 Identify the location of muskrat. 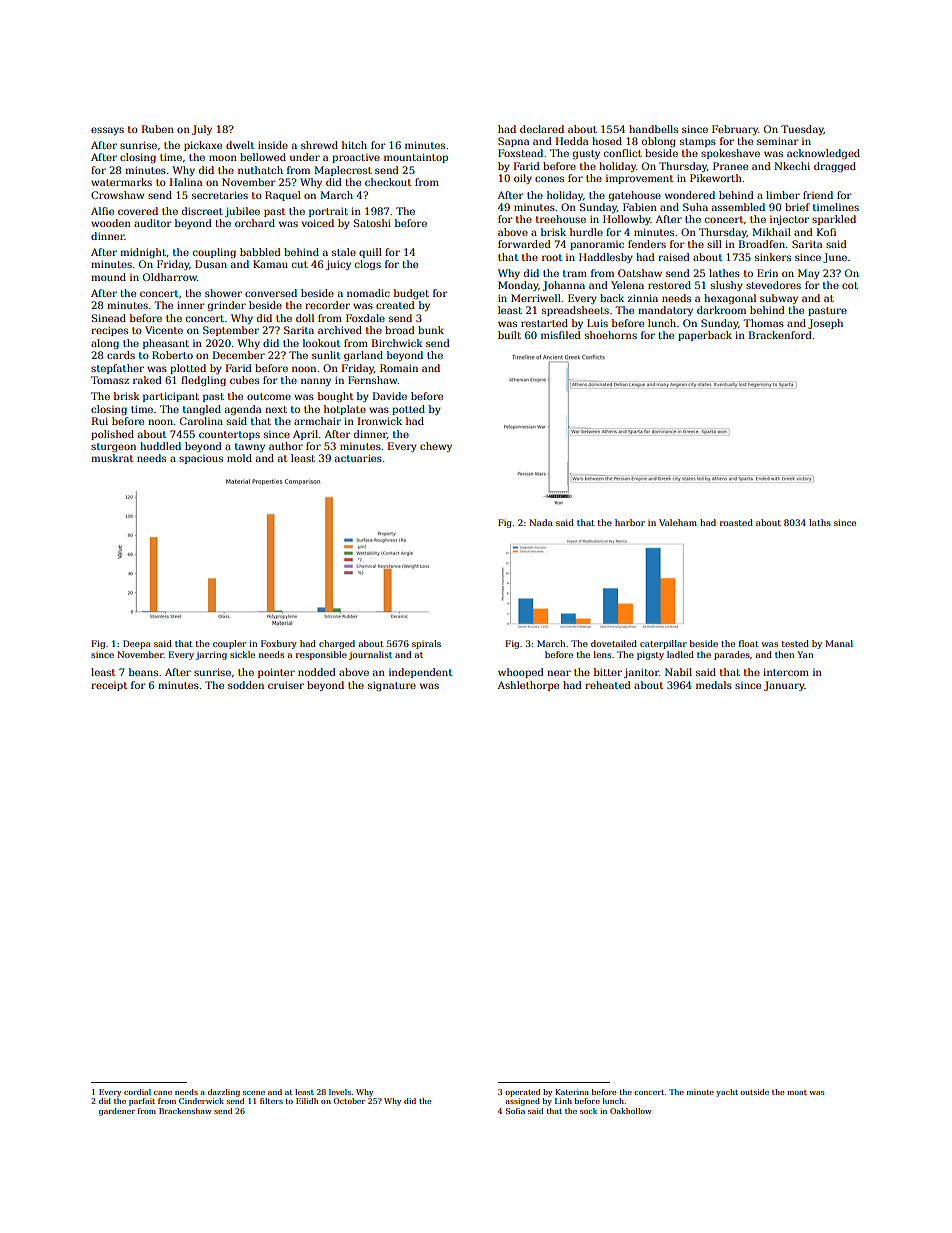
(112, 458).
